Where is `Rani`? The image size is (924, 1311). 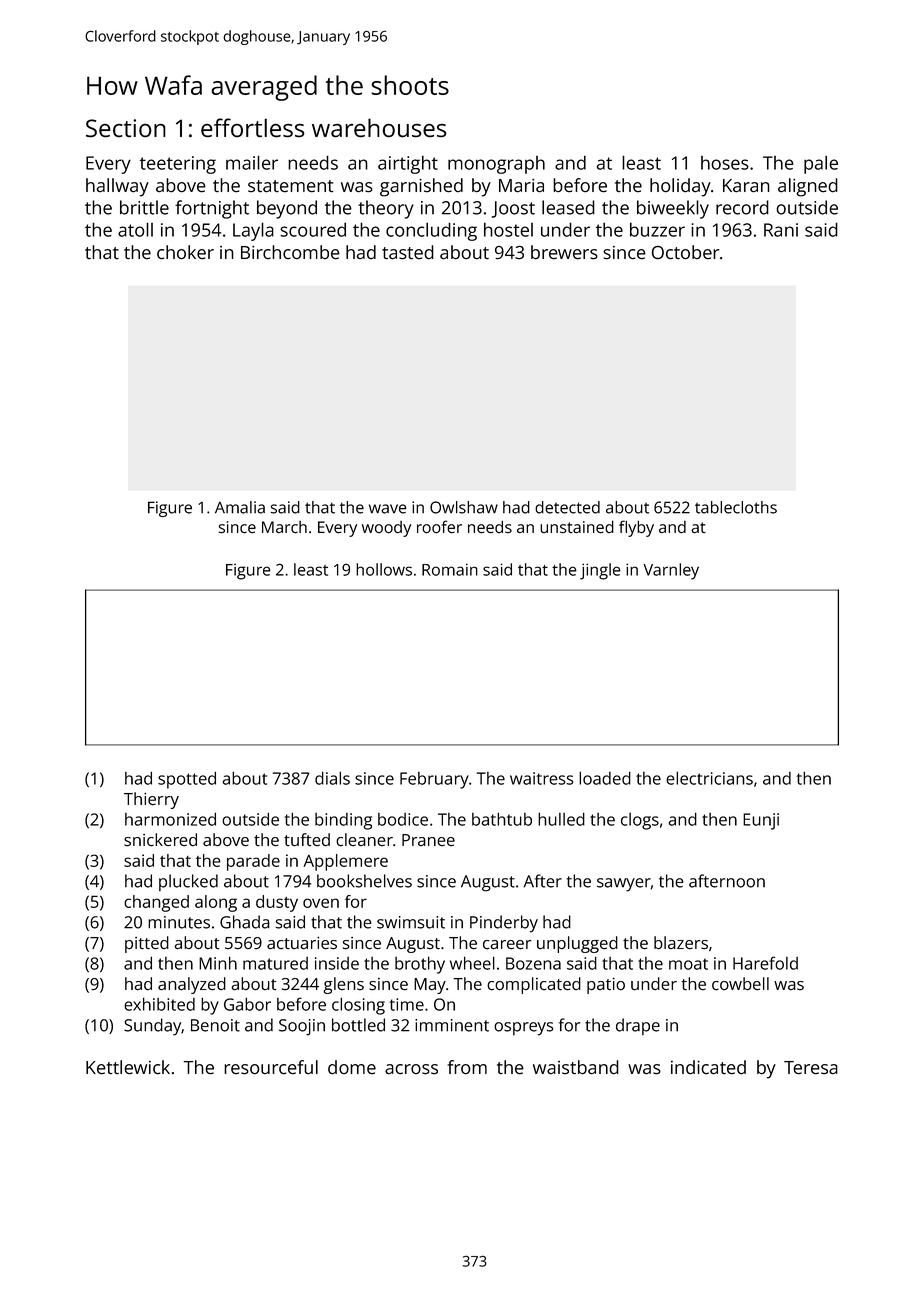 Rani is located at coordinates (781, 230).
